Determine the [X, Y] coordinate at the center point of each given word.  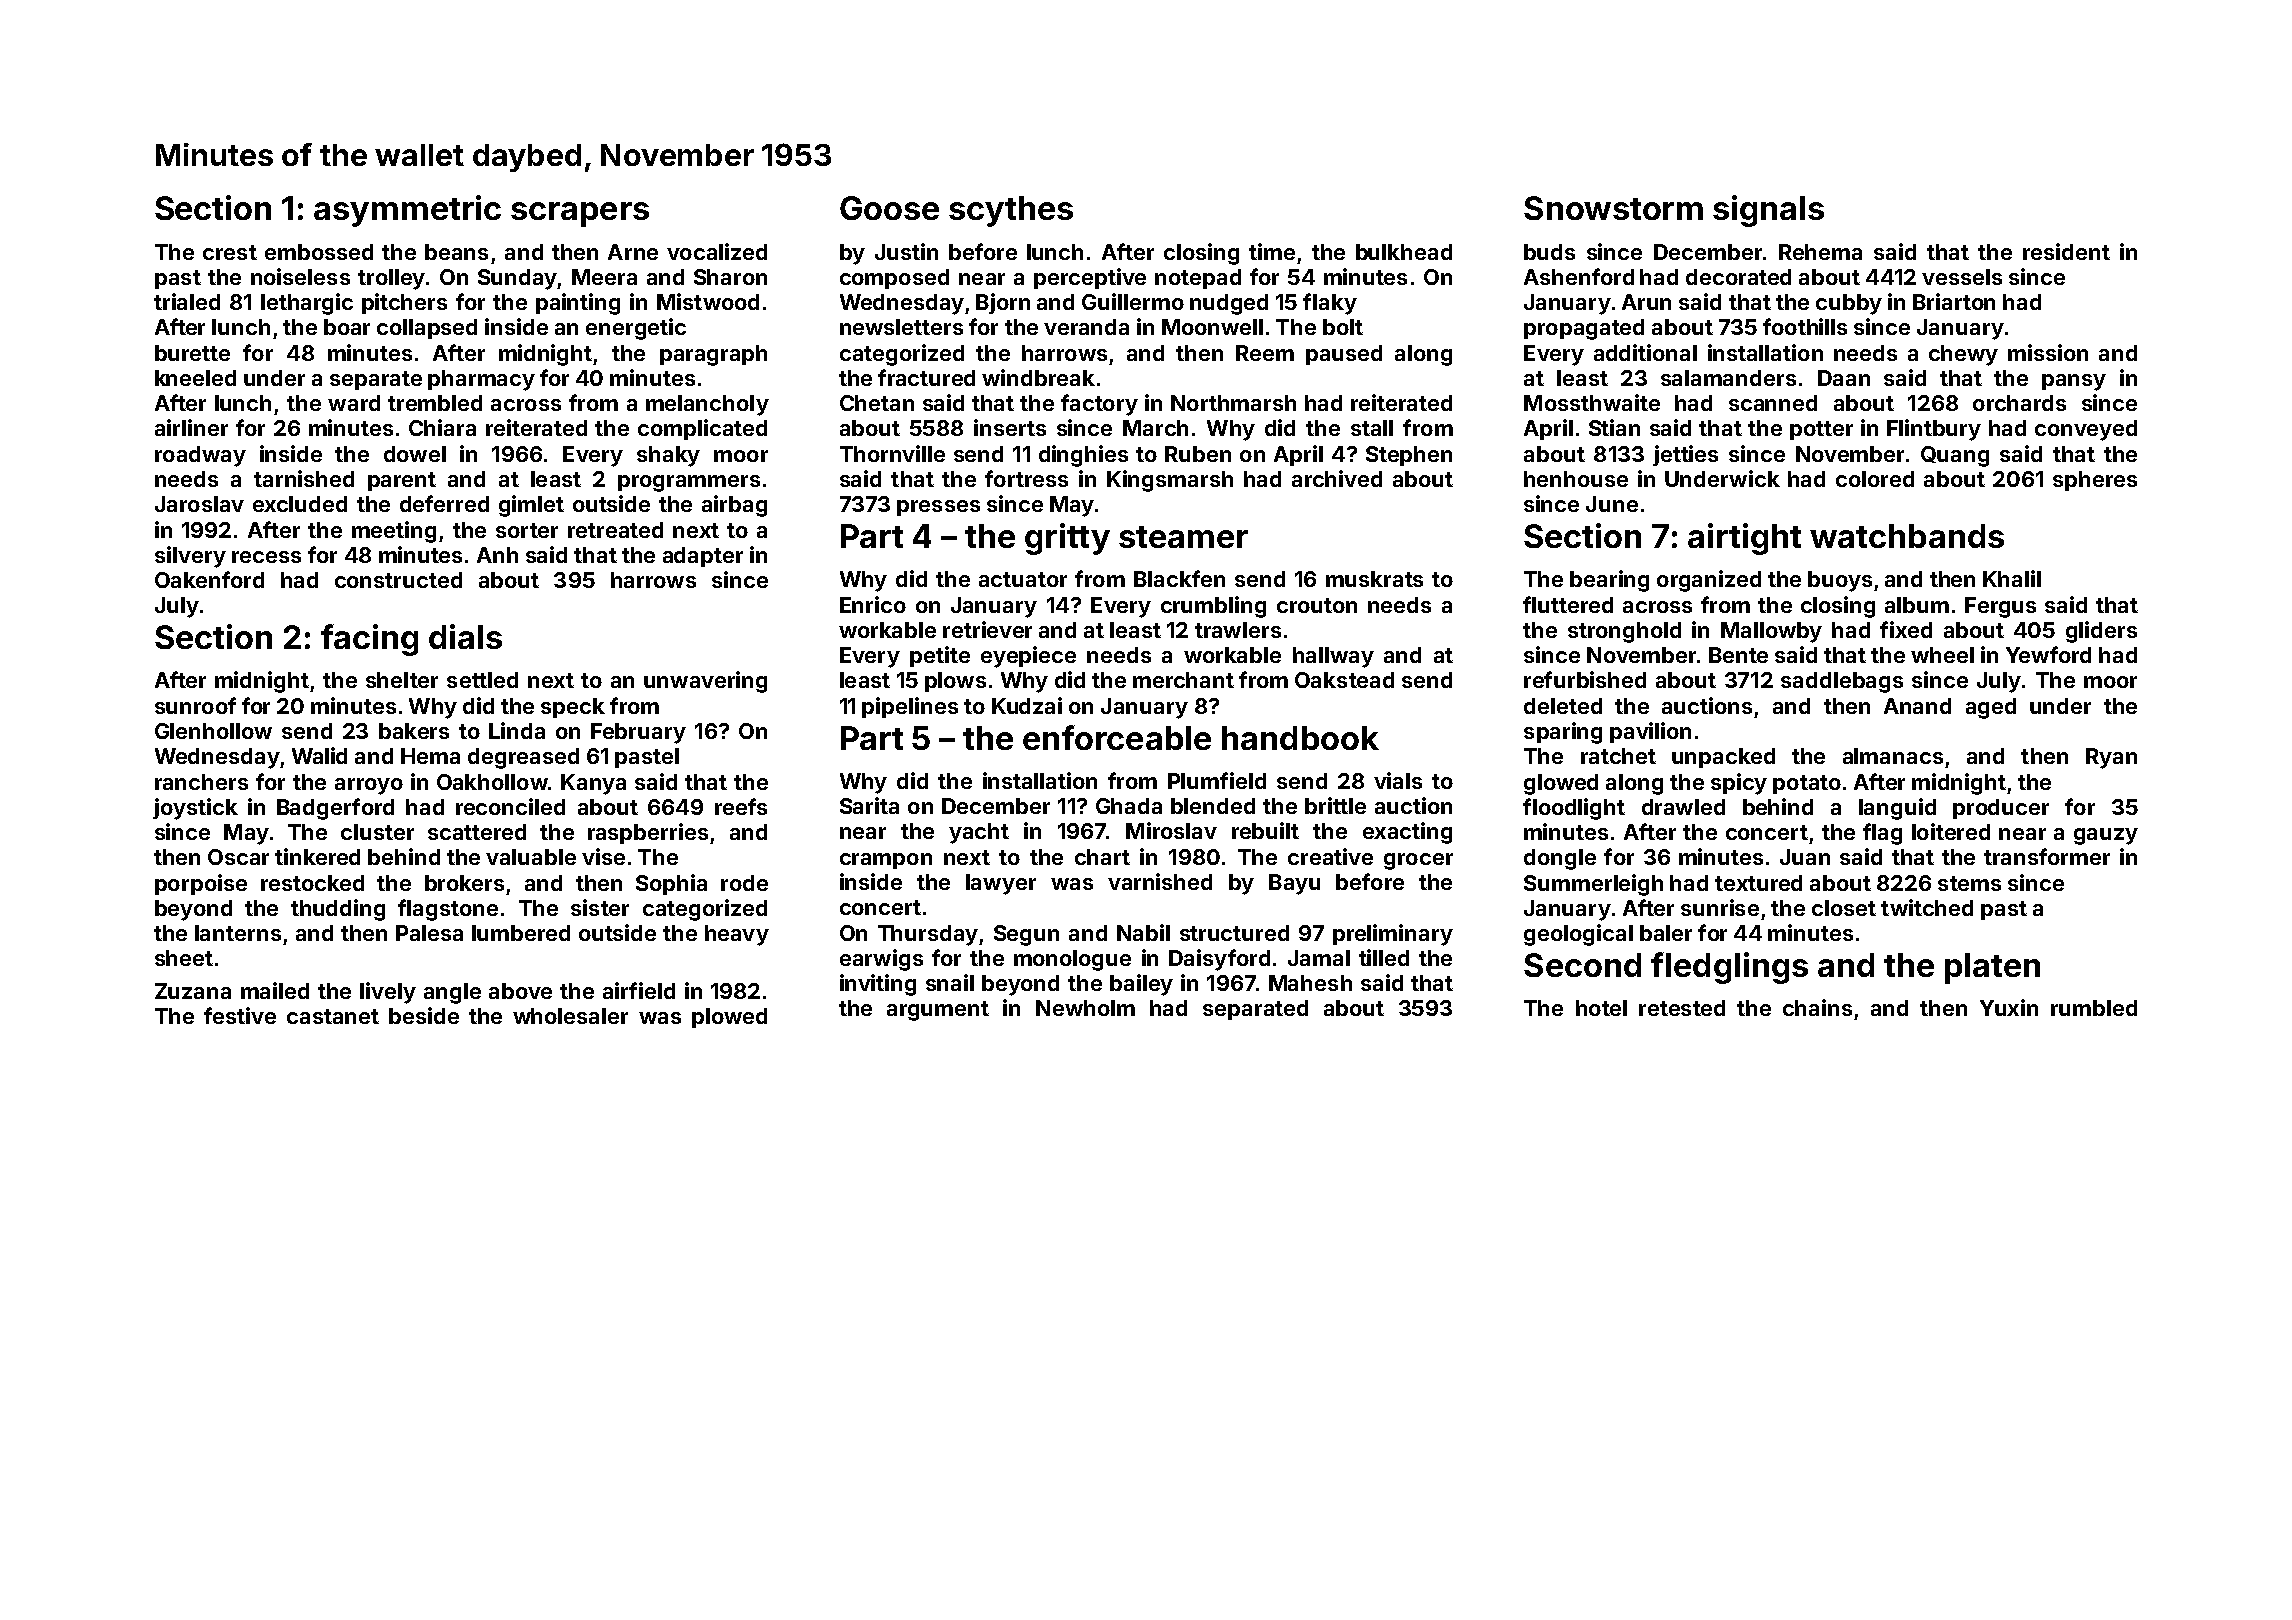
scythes [1011, 211]
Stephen [1409, 456]
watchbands [1907, 536]
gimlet [531, 506]
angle [452, 993]
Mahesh [1310, 983]
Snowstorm [1613, 208]
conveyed [2086, 430]
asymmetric [407, 211]
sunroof [195, 705]
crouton [1317, 605]
